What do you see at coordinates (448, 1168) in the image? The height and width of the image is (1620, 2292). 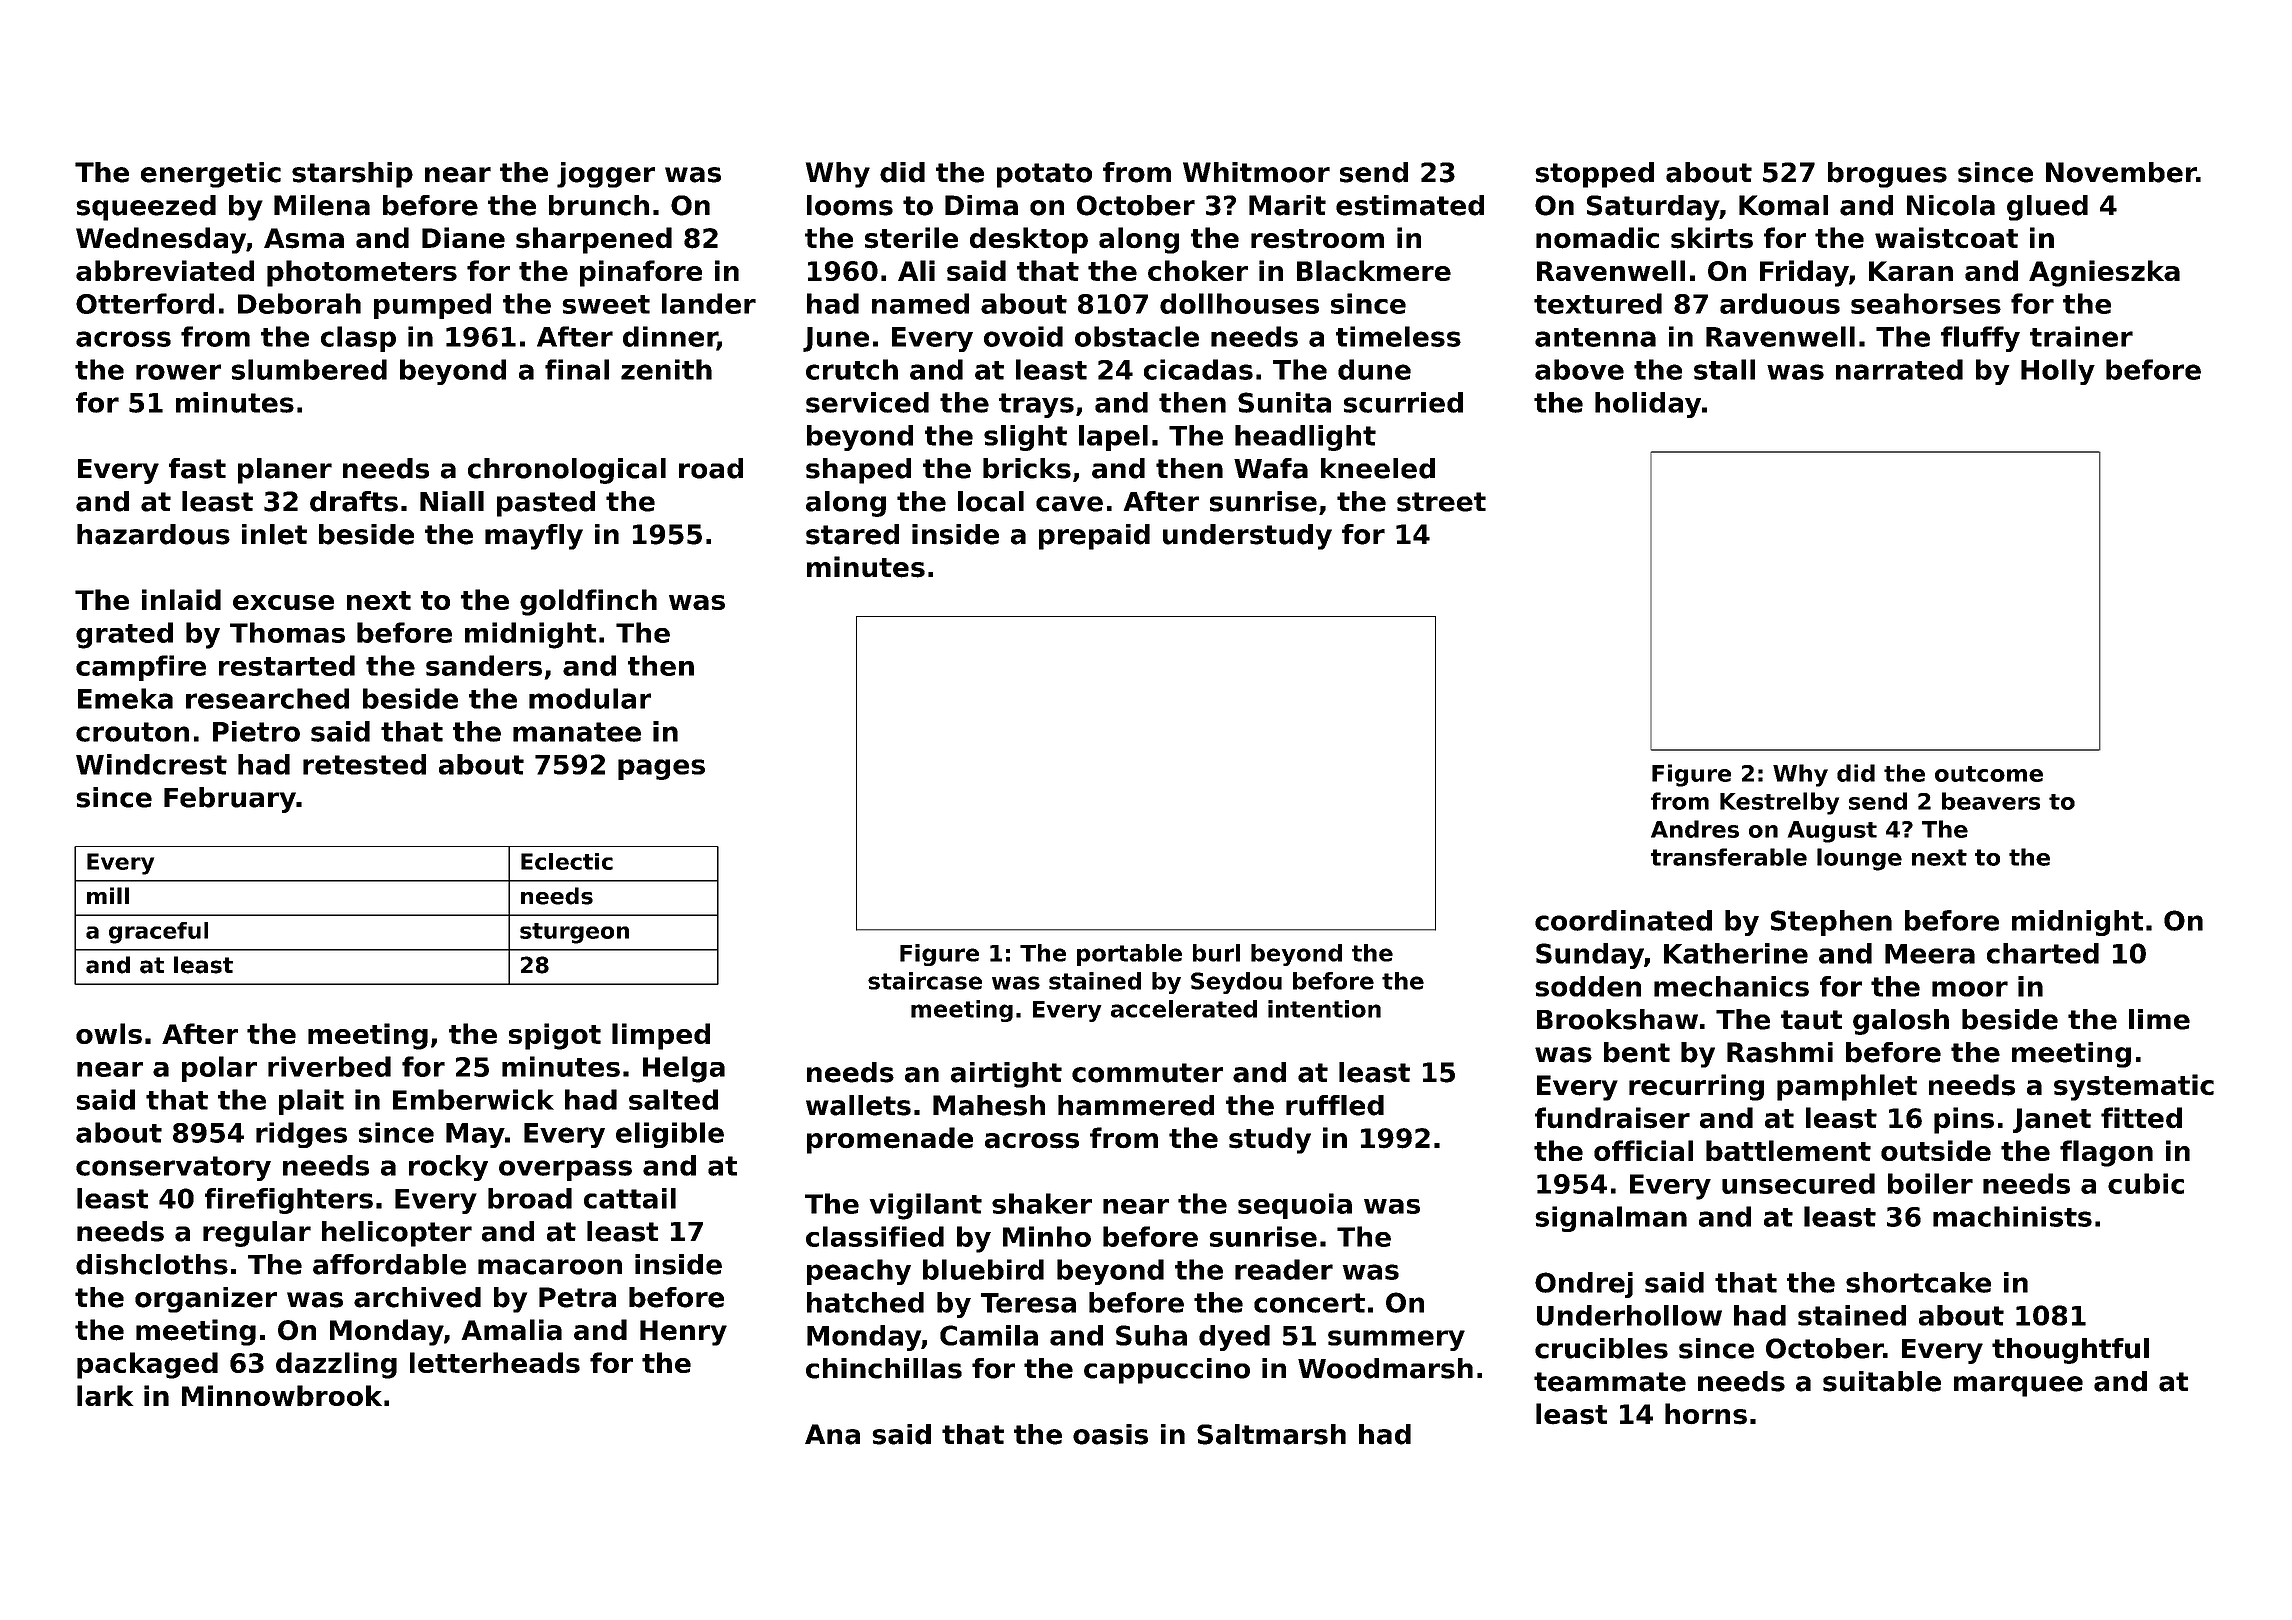 I see `rocky` at bounding box center [448, 1168].
